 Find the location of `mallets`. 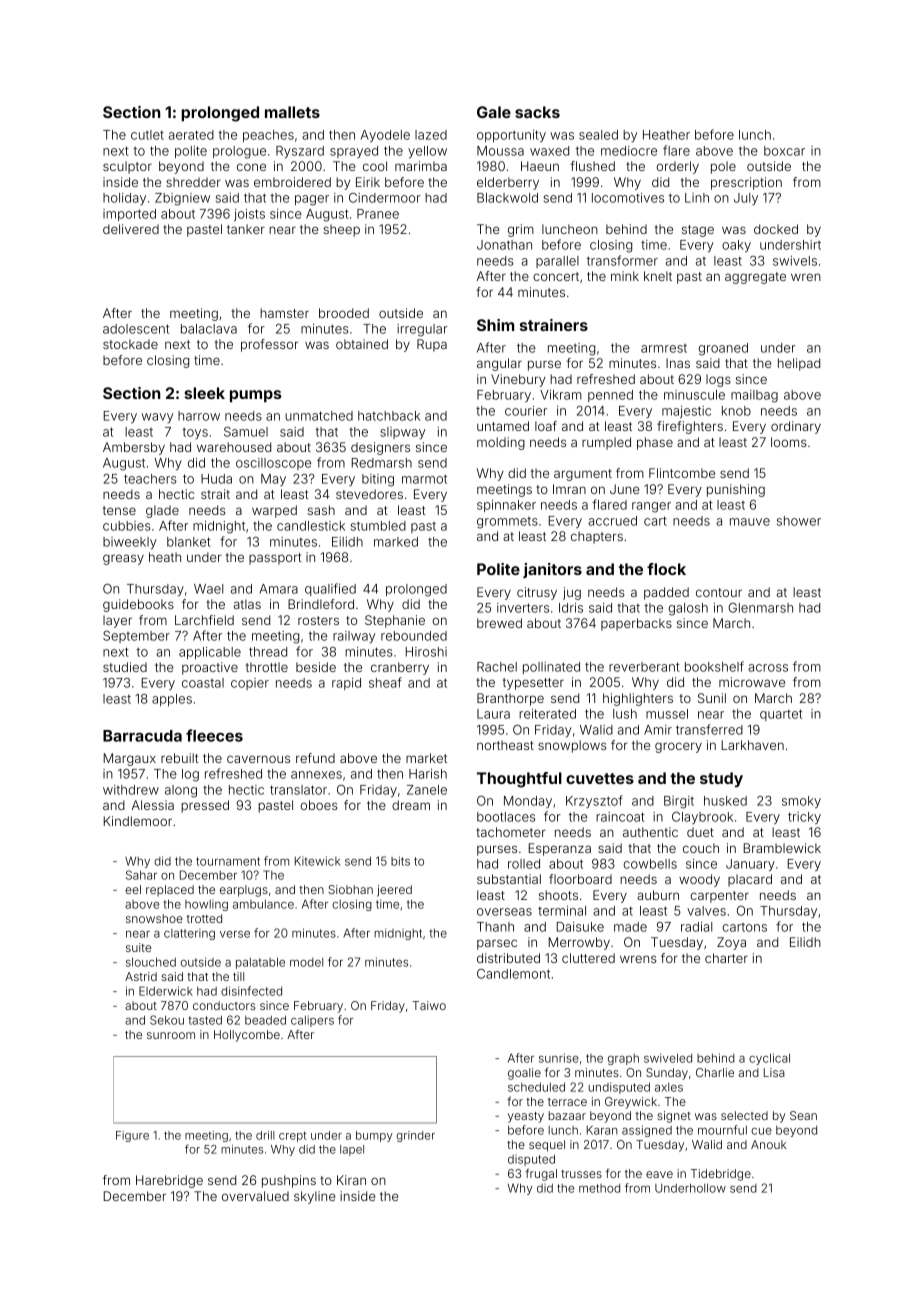

mallets is located at coordinates (292, 112).
